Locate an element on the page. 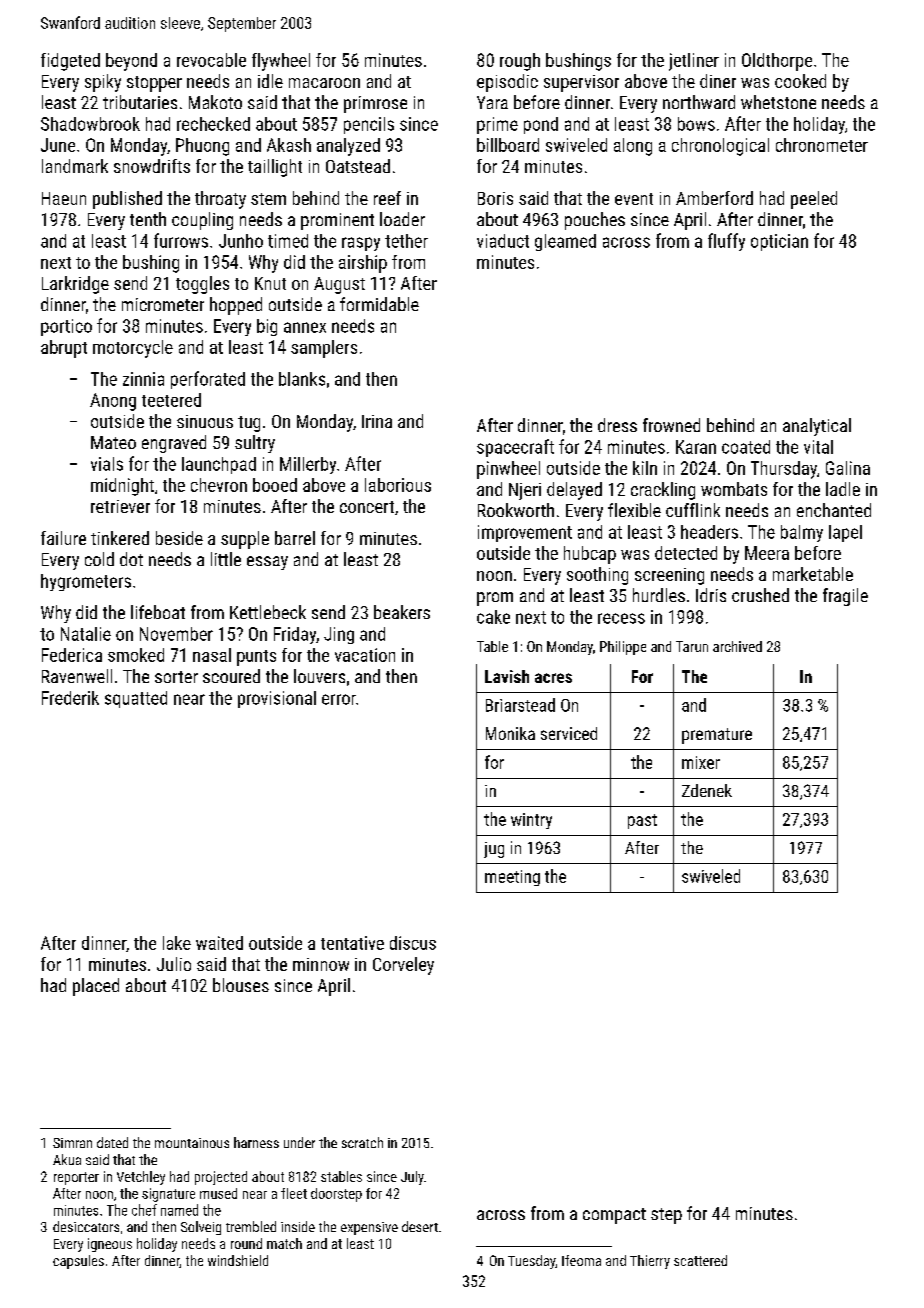 This image has width=924, height=1308. little is located at coordinates (226, 559).
